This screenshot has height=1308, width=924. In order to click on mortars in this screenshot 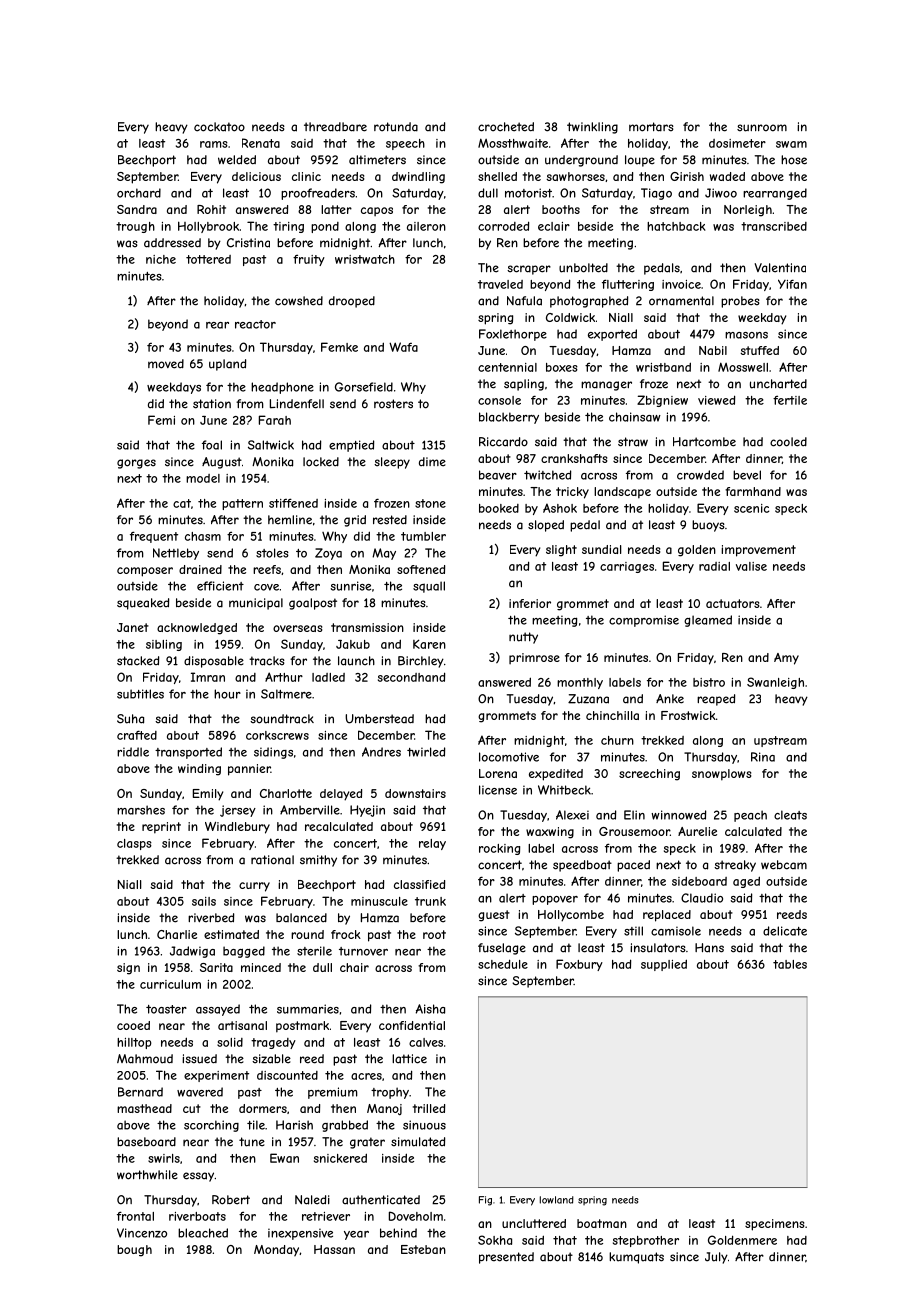, I will do `click(651, 127)`.
